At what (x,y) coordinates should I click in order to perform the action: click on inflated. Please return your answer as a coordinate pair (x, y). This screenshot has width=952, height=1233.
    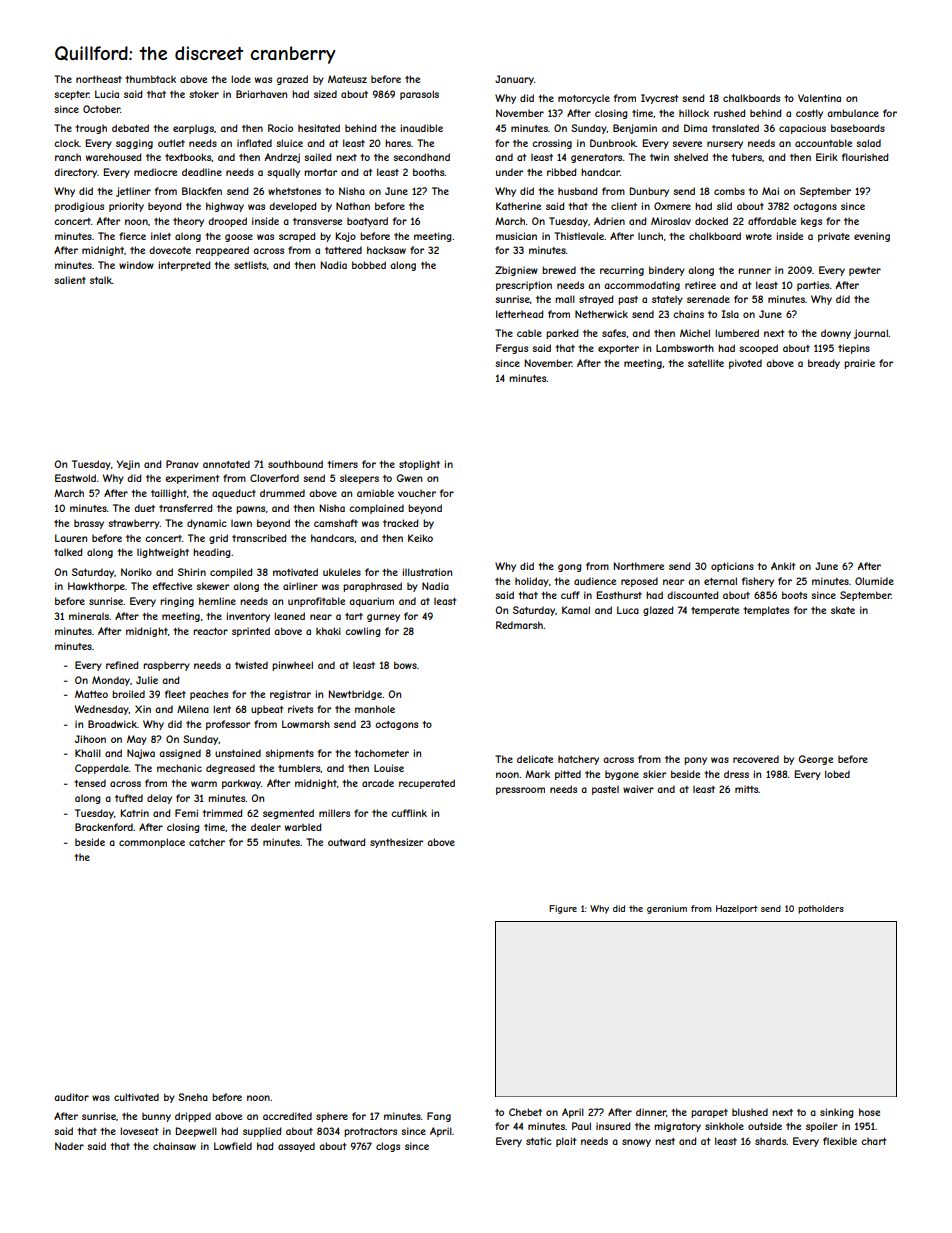
    Looking at the image, I should click on (254, 143).
